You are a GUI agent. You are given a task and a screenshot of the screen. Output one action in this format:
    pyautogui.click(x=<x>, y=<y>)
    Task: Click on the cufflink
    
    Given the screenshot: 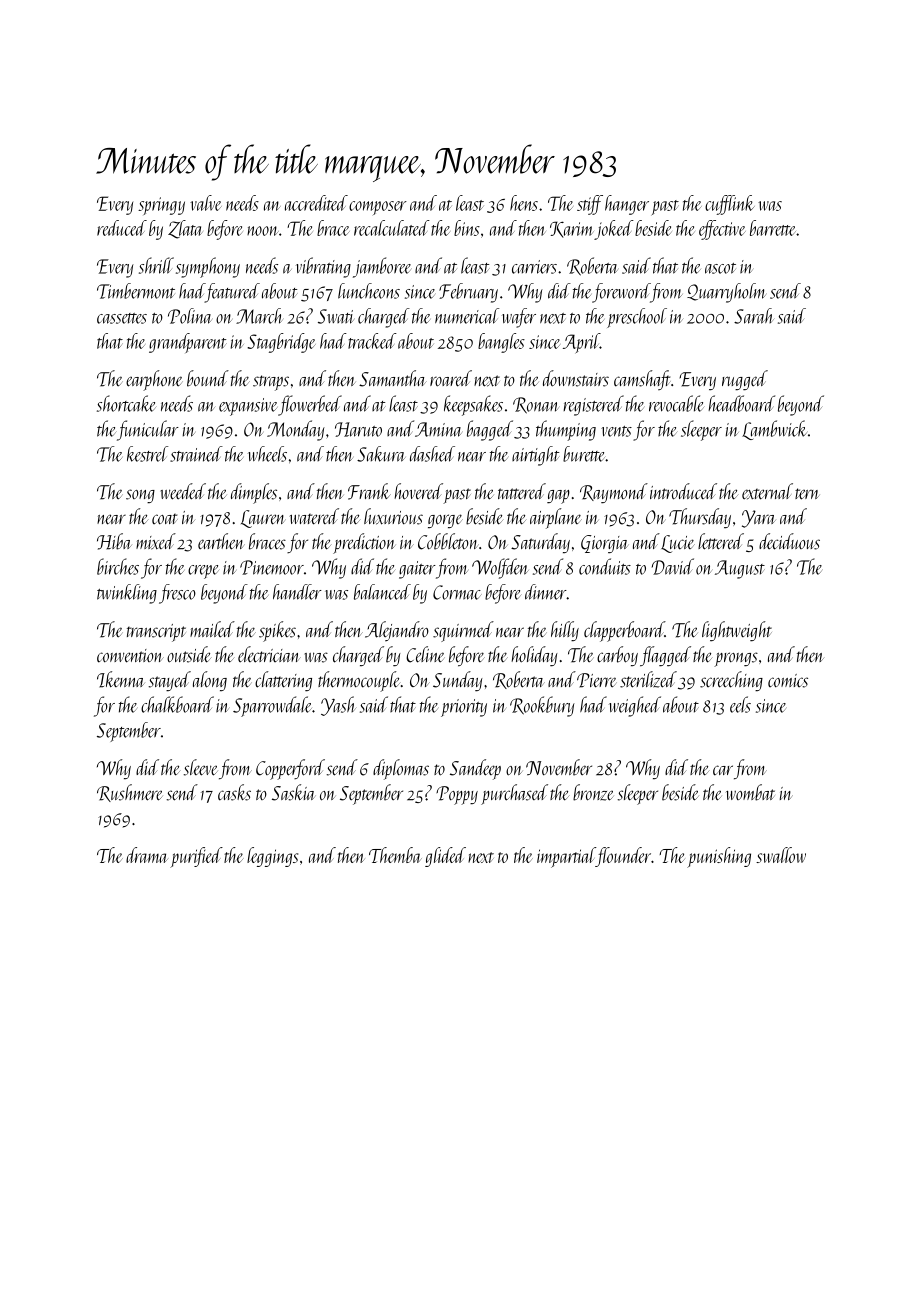 What is the action you would take?
    pyautogui.click(x=730, y=205)
